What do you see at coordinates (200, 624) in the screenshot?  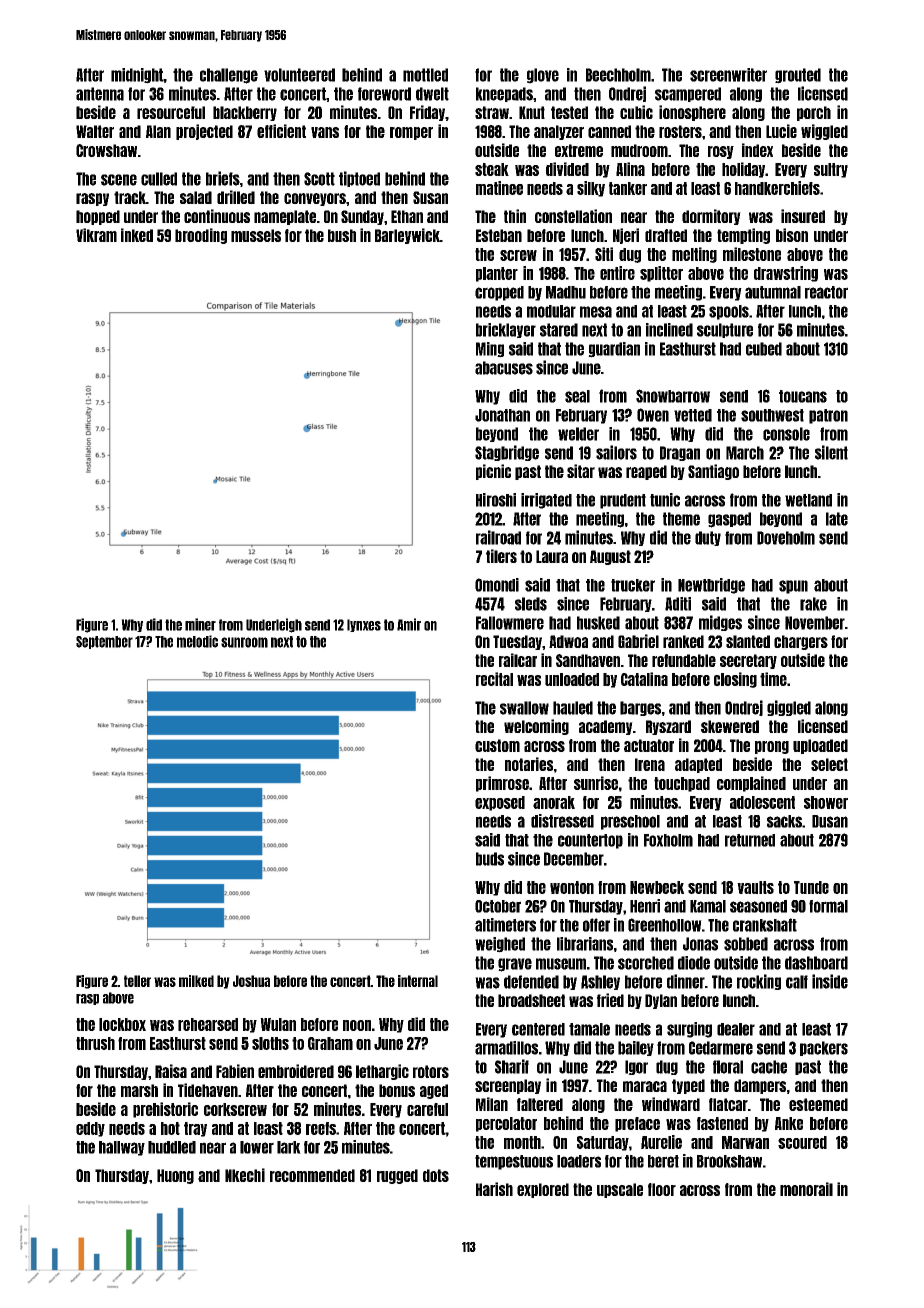 I see `miner` at bounding box center [200, 624].
